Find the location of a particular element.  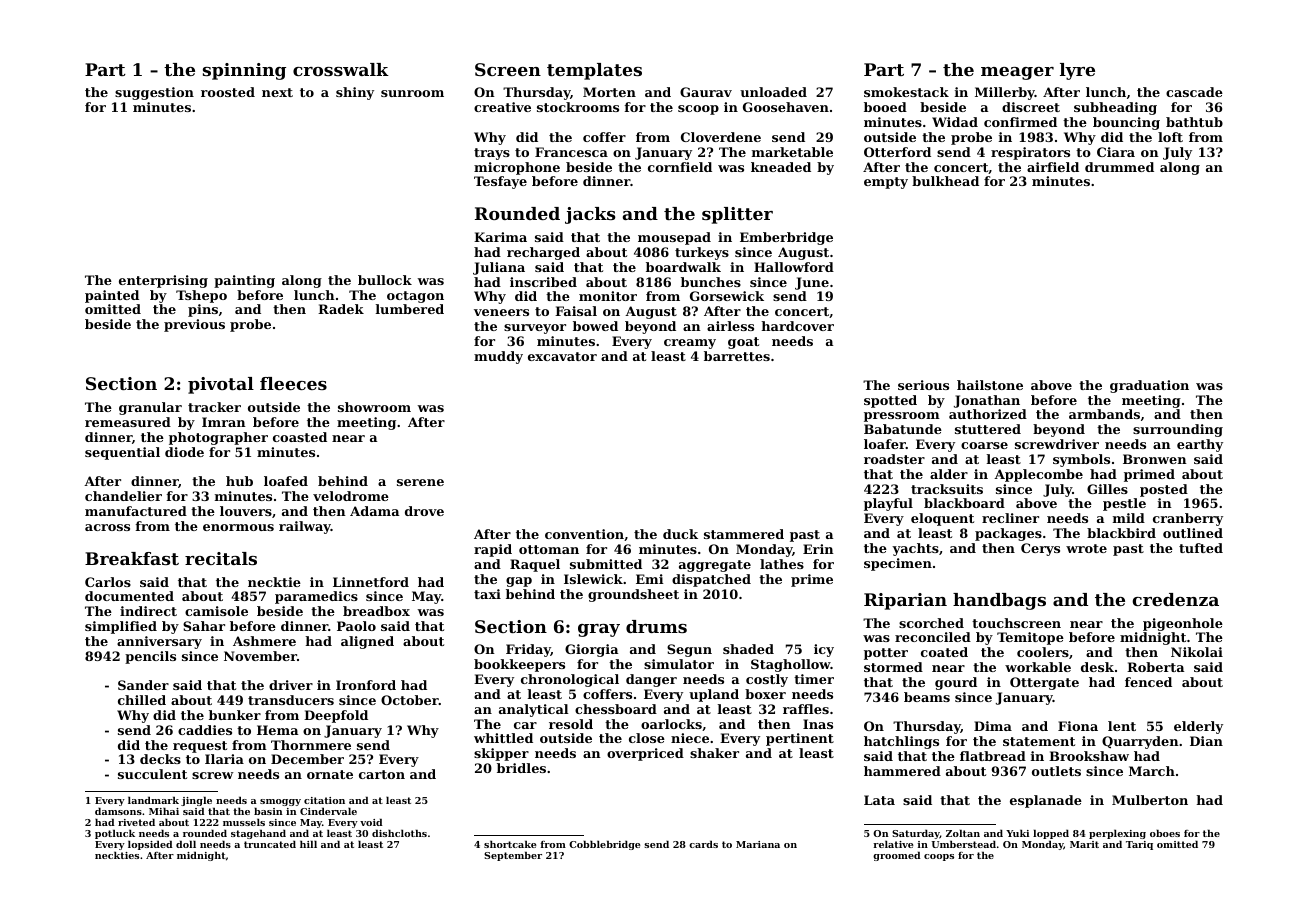

coops is located at coordinates (939, 857).
